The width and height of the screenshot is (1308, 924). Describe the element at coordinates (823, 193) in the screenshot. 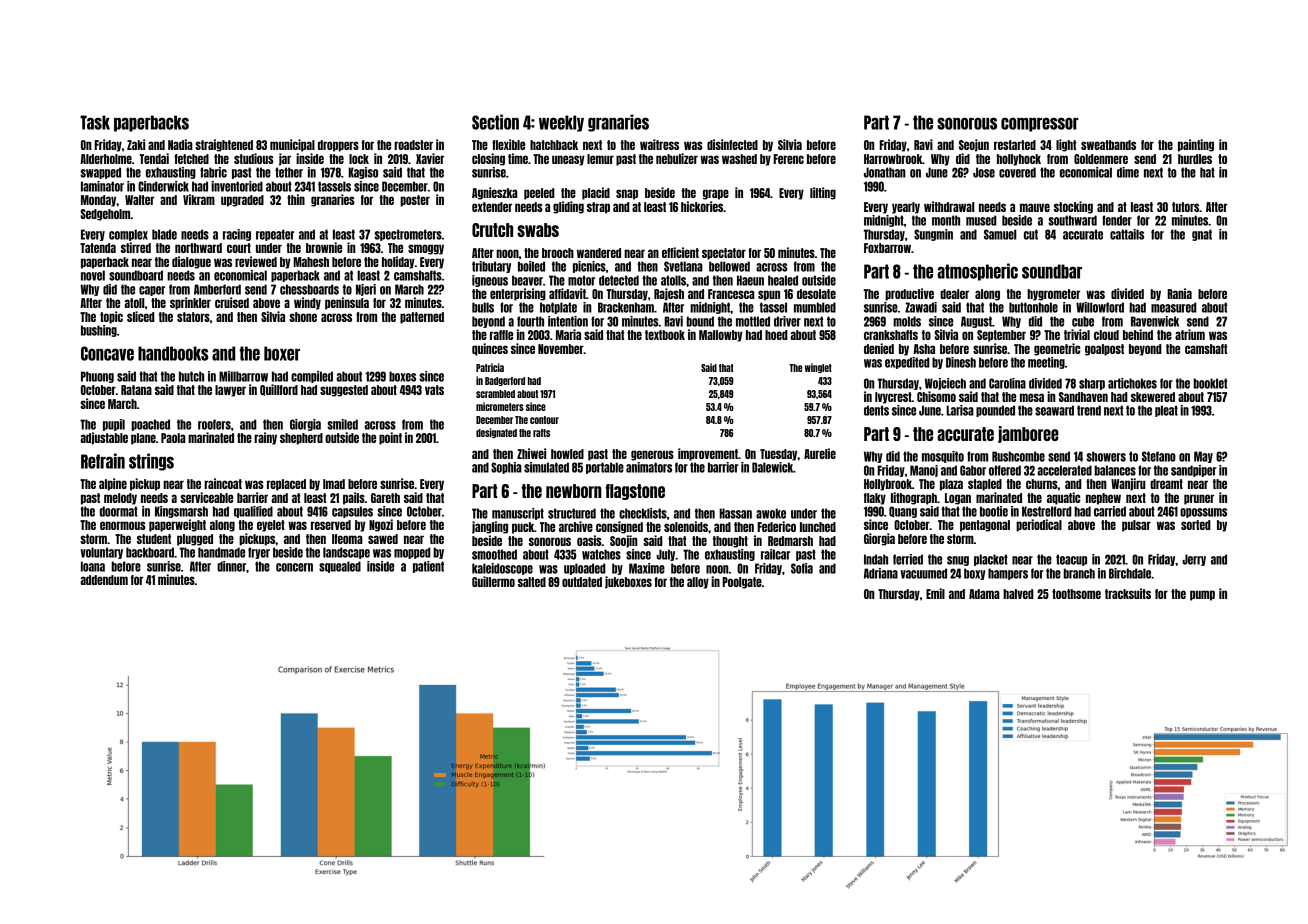

I see `lilting` at that location.
